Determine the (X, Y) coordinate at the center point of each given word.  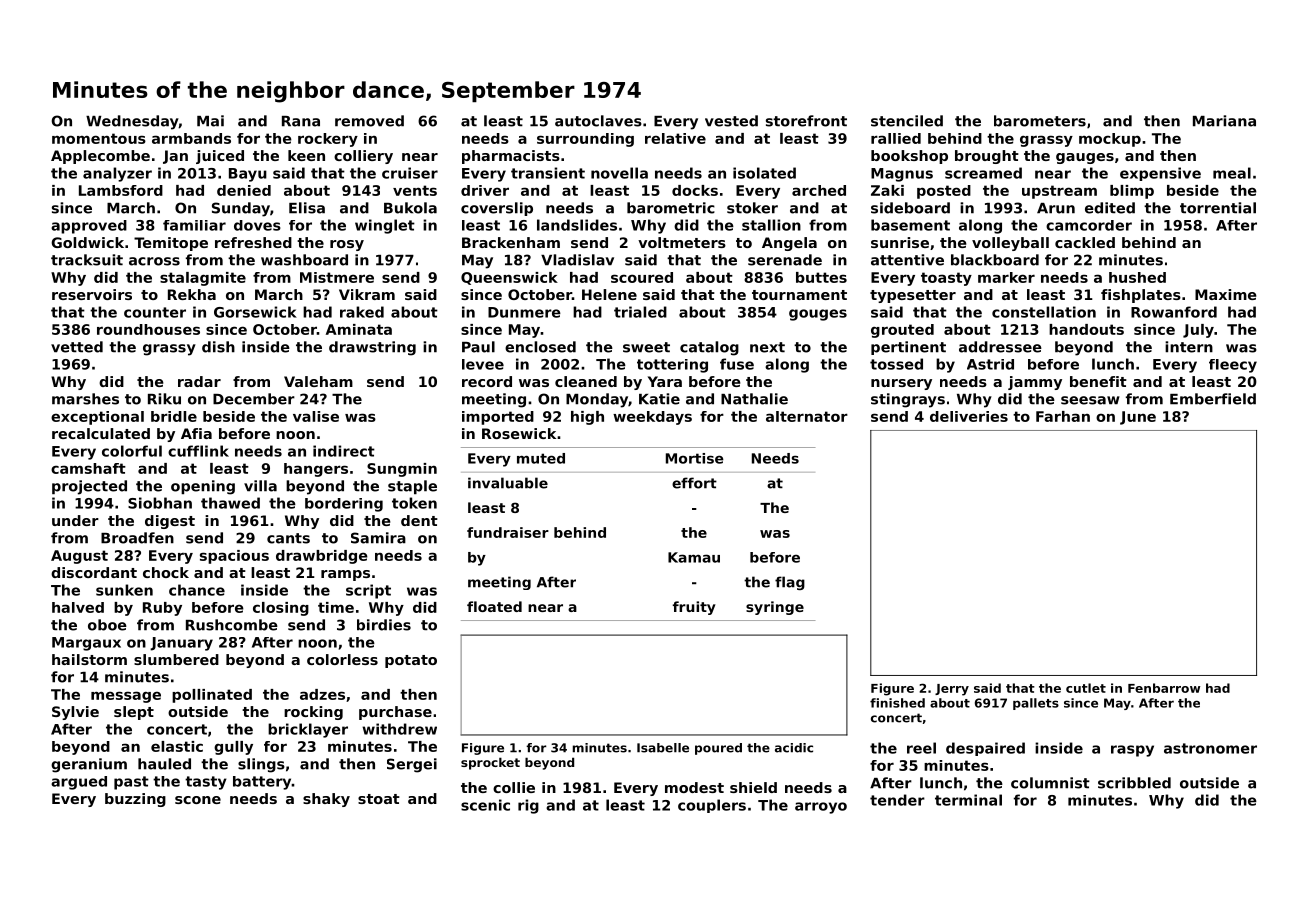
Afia (196, 433)
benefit (1098, 381)
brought (987, 157)
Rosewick (519, 433)
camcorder (1089, 225)
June (1138, 418)
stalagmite (203, 279)
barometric (671, 208)
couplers (712, 806)
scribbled (1134, 783)
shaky (326, 800)
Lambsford (121, 190)
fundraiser (508, 532)
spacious (234, 557)
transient (548, 173)
